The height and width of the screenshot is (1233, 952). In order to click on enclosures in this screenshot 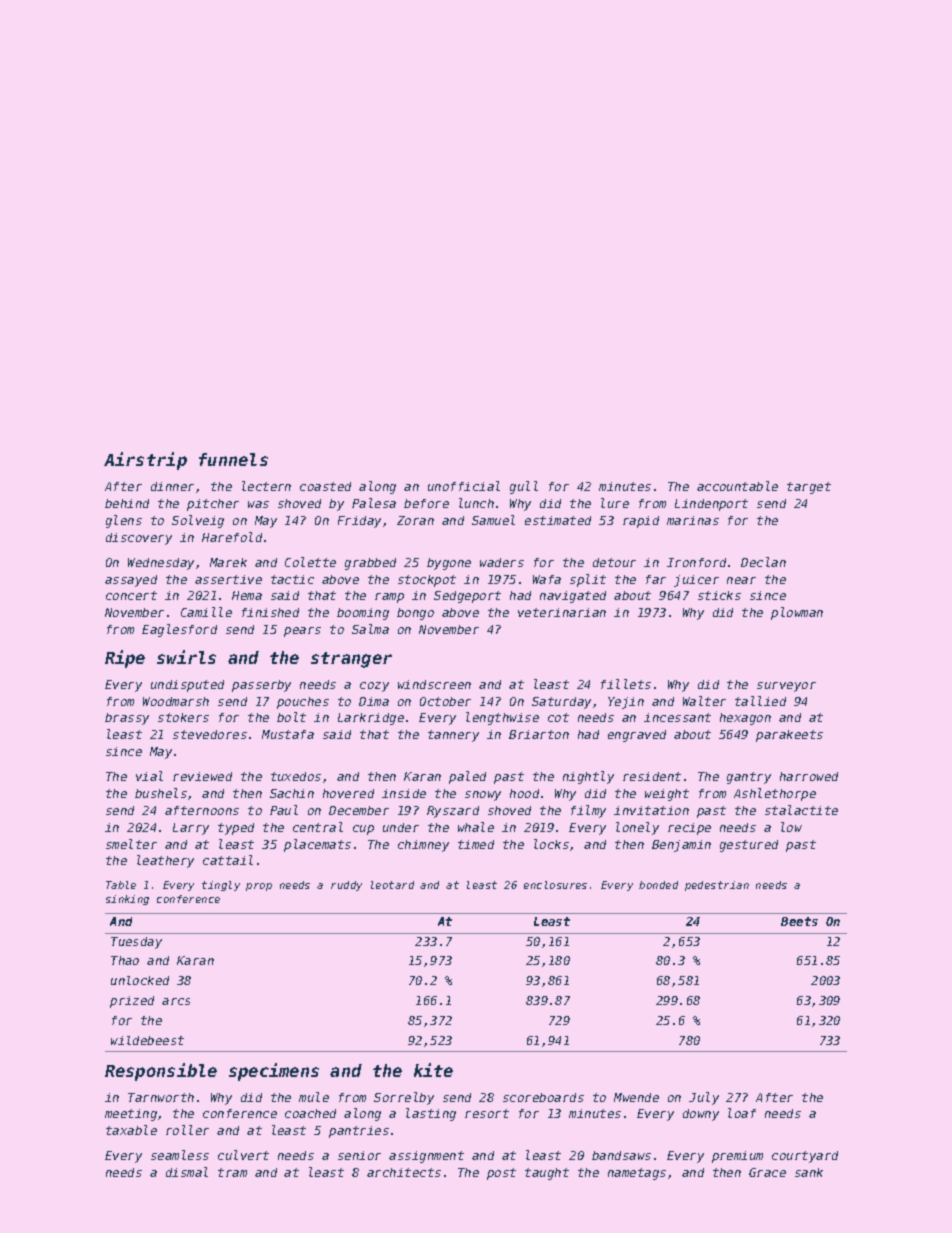, I will do `click(555, 885)`.
